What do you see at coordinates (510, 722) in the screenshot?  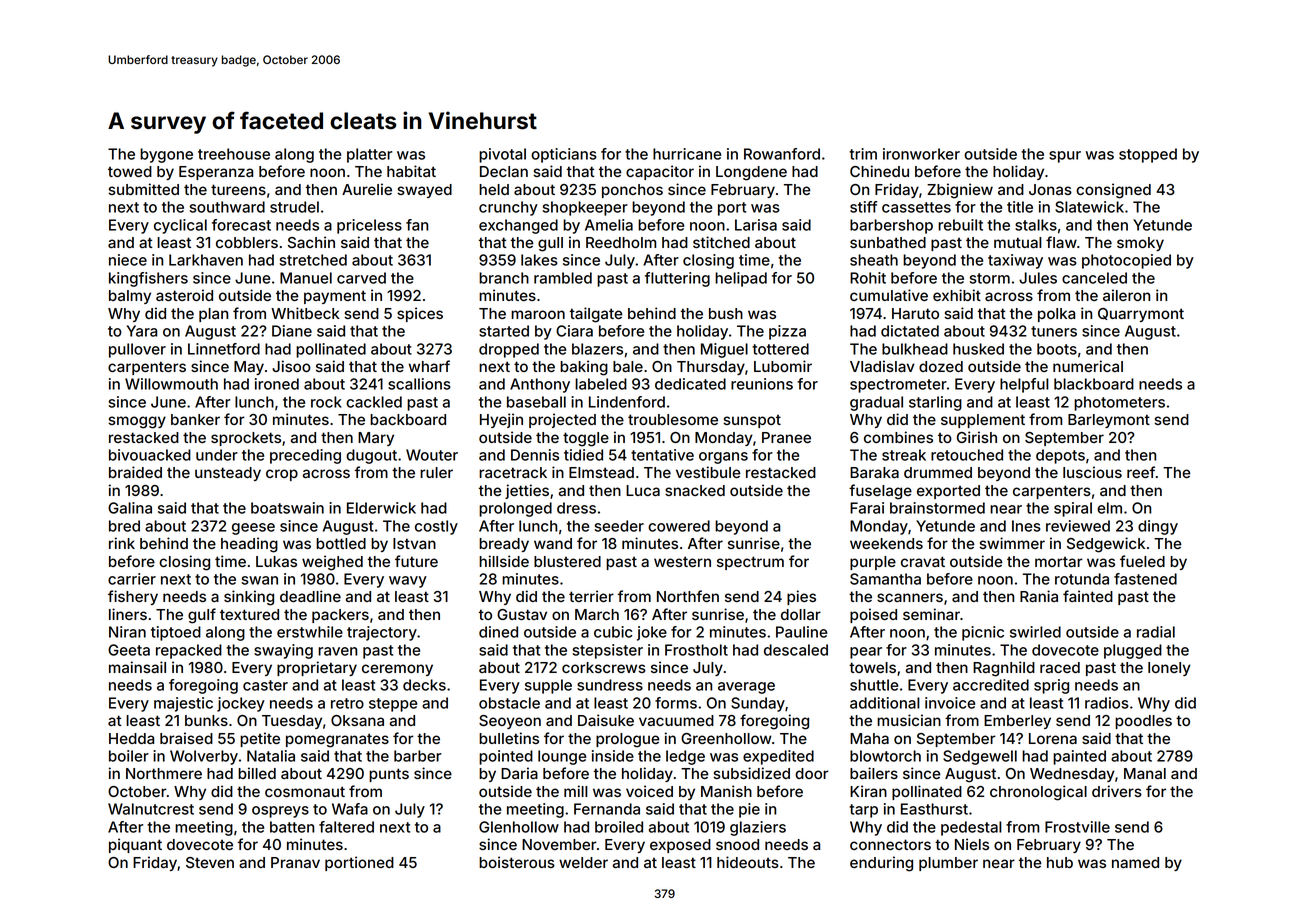 I see `Seoyeon` at bounding box center [510, 722].
